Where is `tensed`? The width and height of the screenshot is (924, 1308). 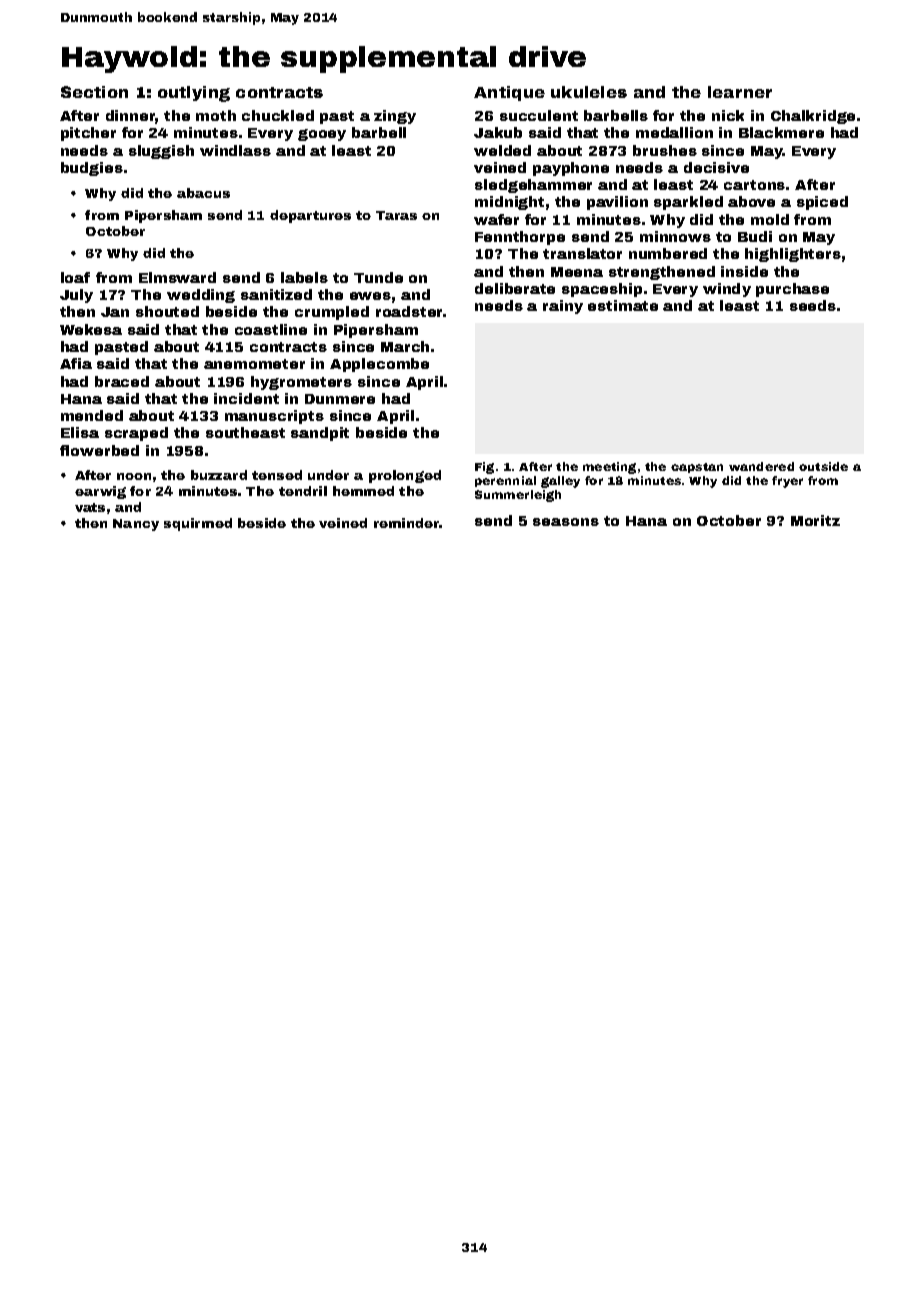 tensed is located at coordinates (277, 475).
